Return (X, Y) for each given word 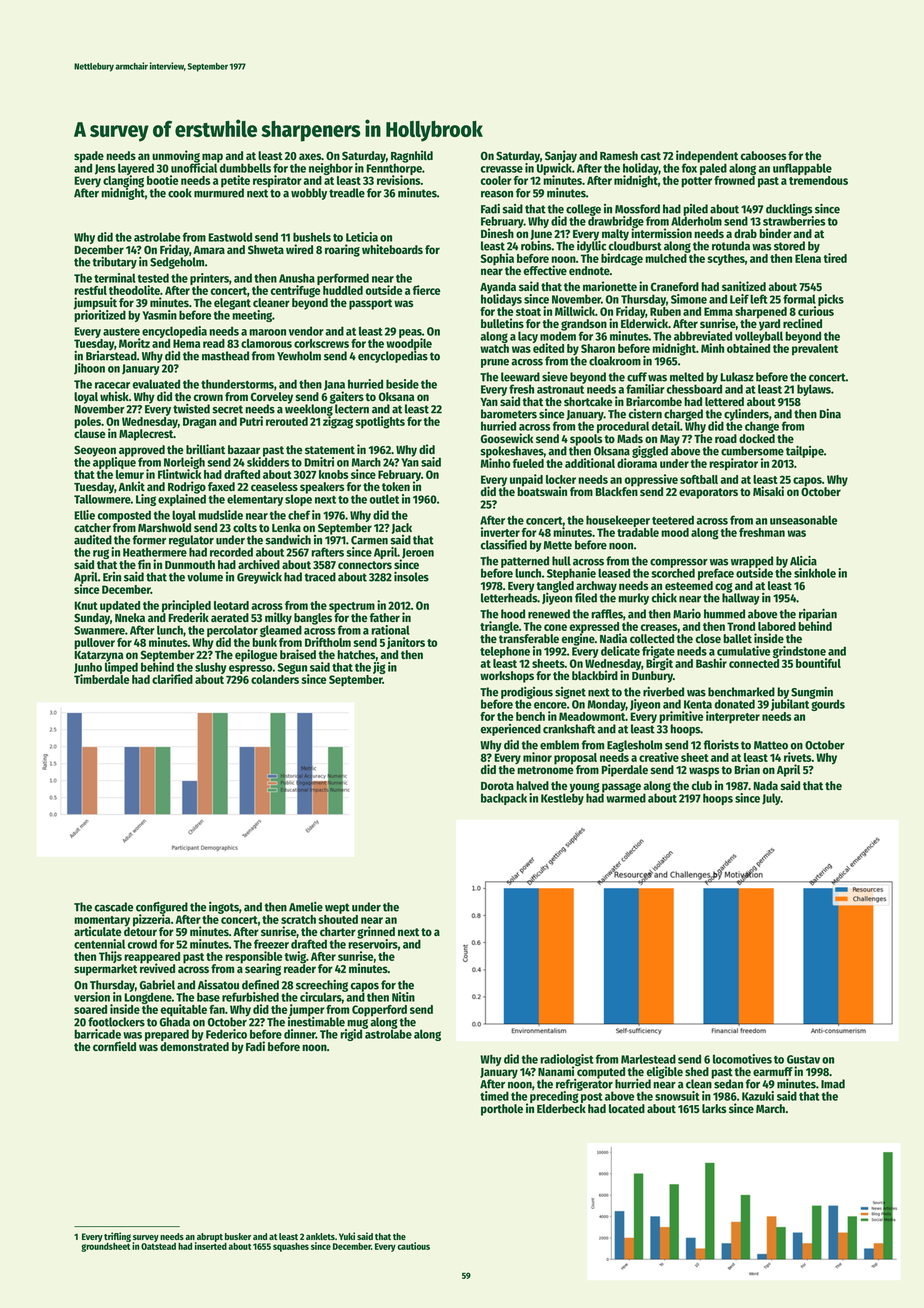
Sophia (497, 259)
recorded (231, 552)
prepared (167, 1035)
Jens (105, 169)
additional (590, 463)
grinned (376, 932)
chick (664, 598)
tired (835, 258)
